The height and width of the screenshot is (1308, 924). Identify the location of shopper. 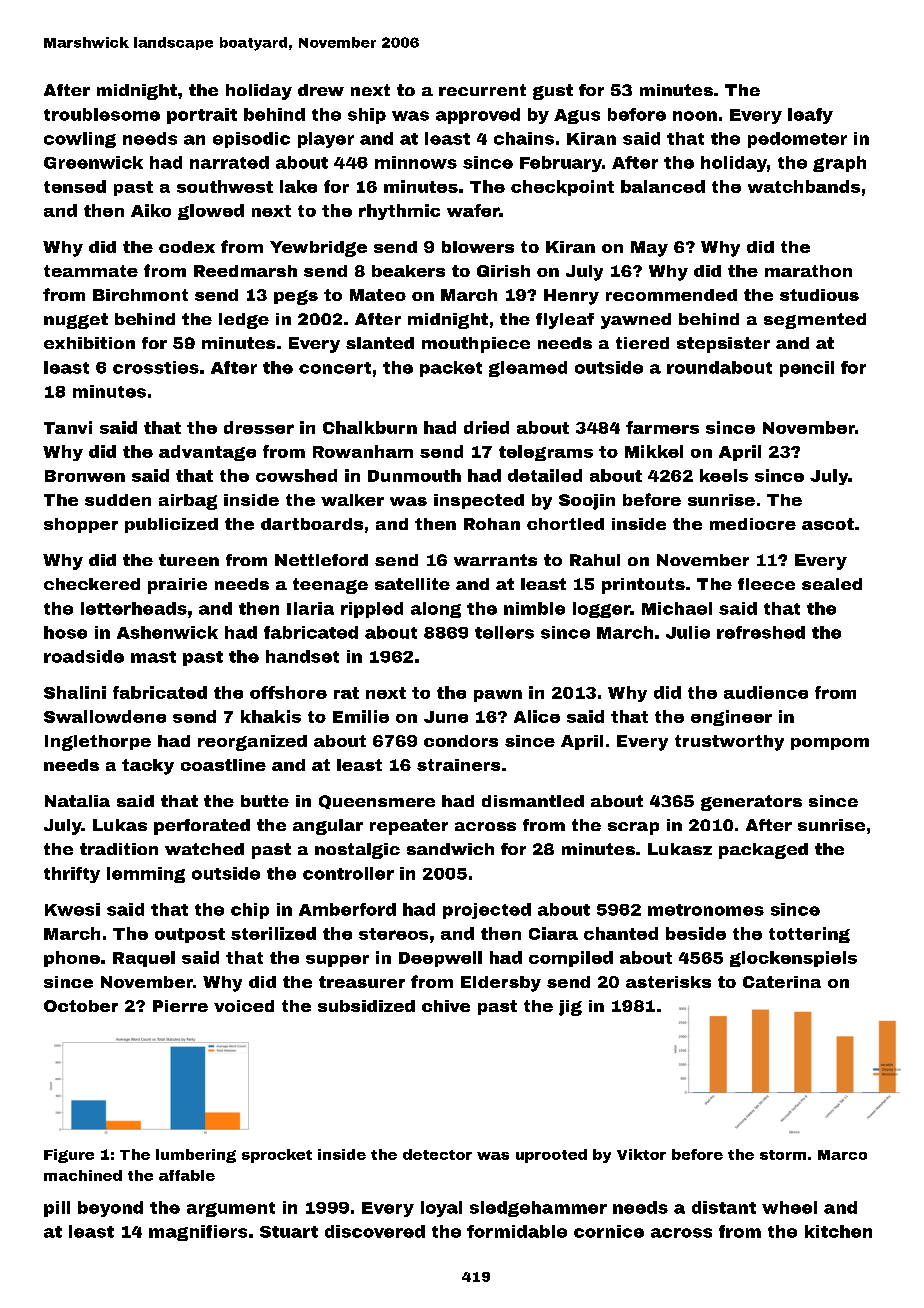
(81, 525).
